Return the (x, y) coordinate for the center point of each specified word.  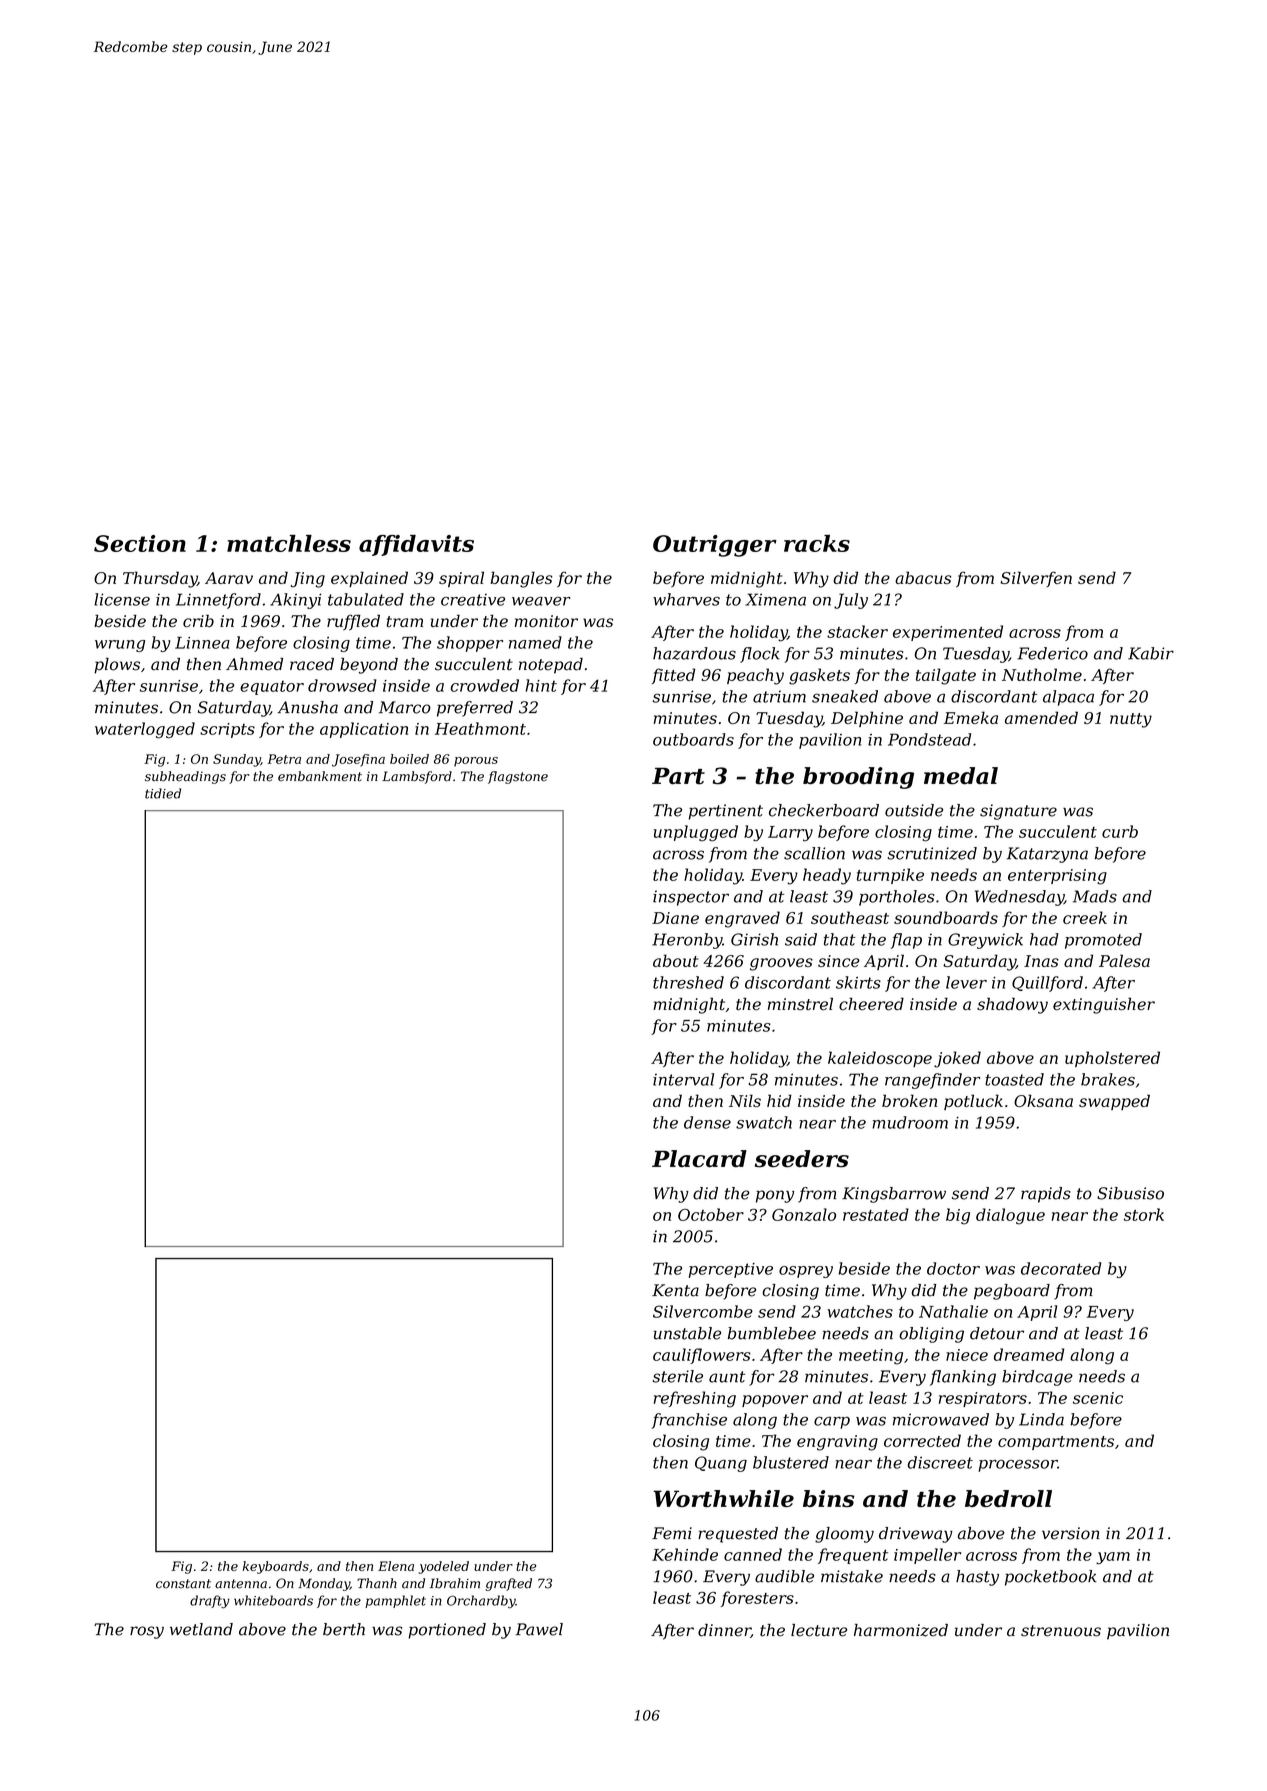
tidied (163, 793)
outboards (693, 739)
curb (1120, 831)
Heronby (687, 941)
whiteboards (273, 1600)
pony (775, 1196)
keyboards (276, 1567)
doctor (953, 1268)
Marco (405, 707)
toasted (1014, 1079)
